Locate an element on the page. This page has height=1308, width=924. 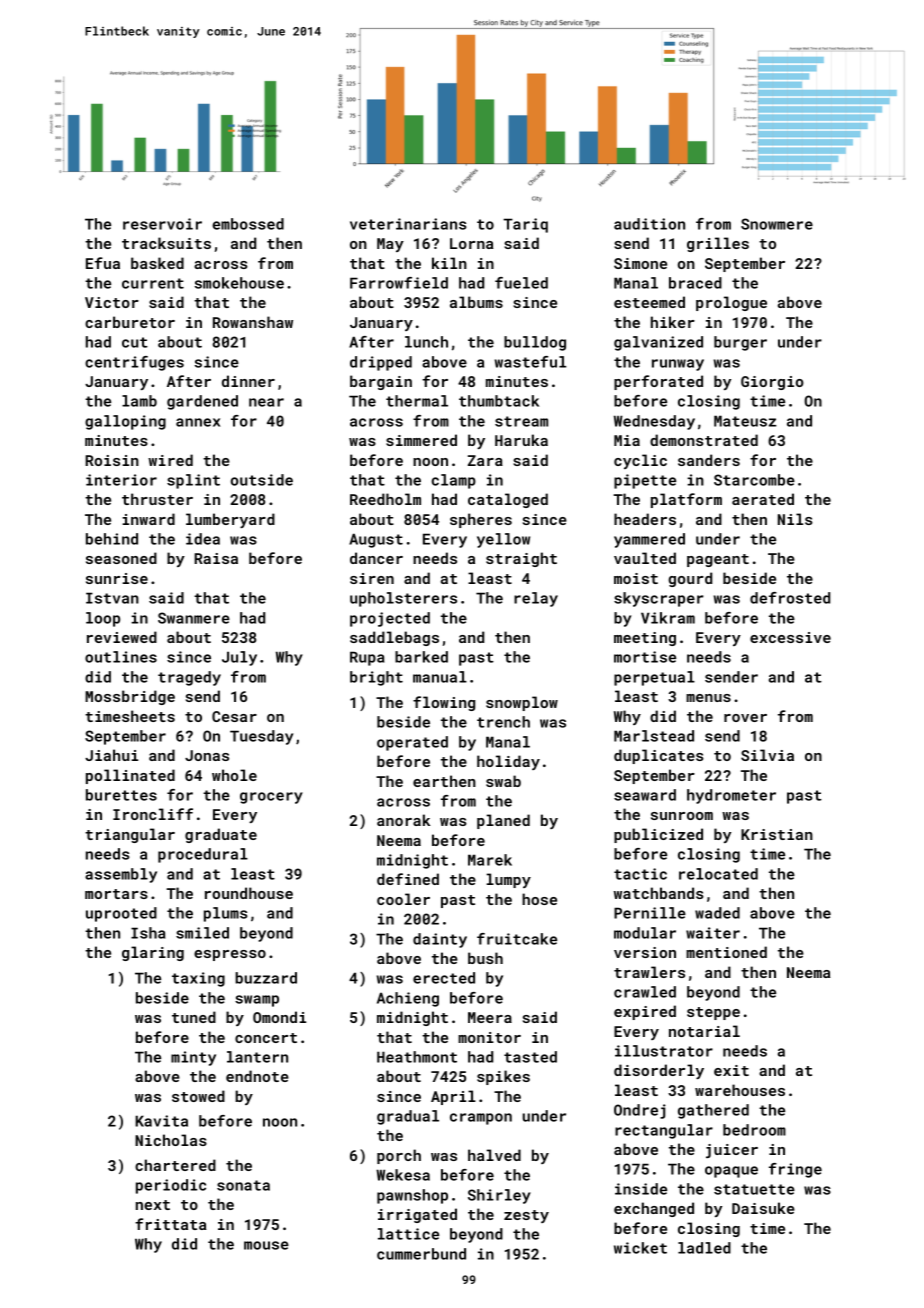
perpetual is located at coordinates (654, 678).
